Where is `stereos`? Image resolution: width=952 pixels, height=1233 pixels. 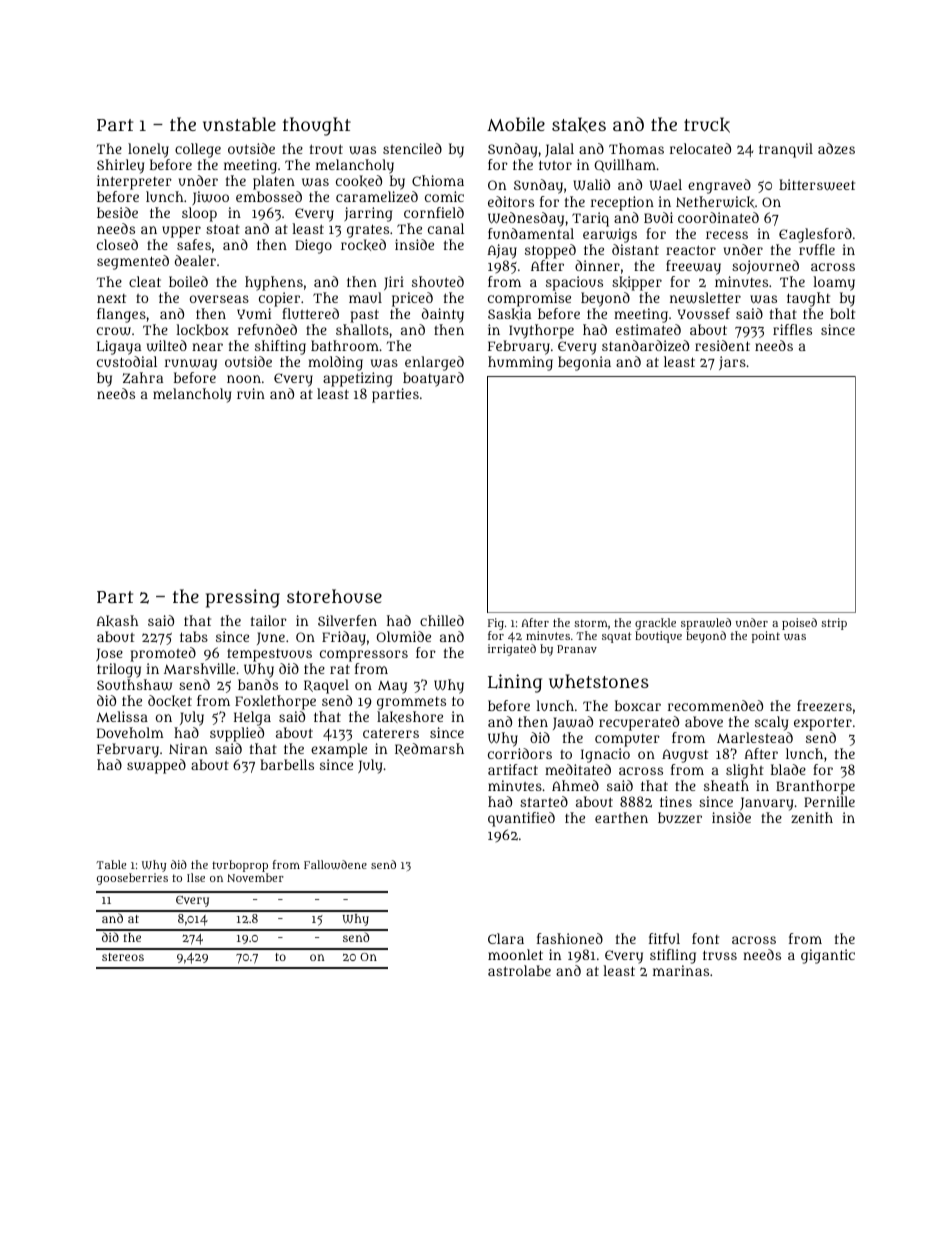 stereos is located at coordinates (123, 957).
